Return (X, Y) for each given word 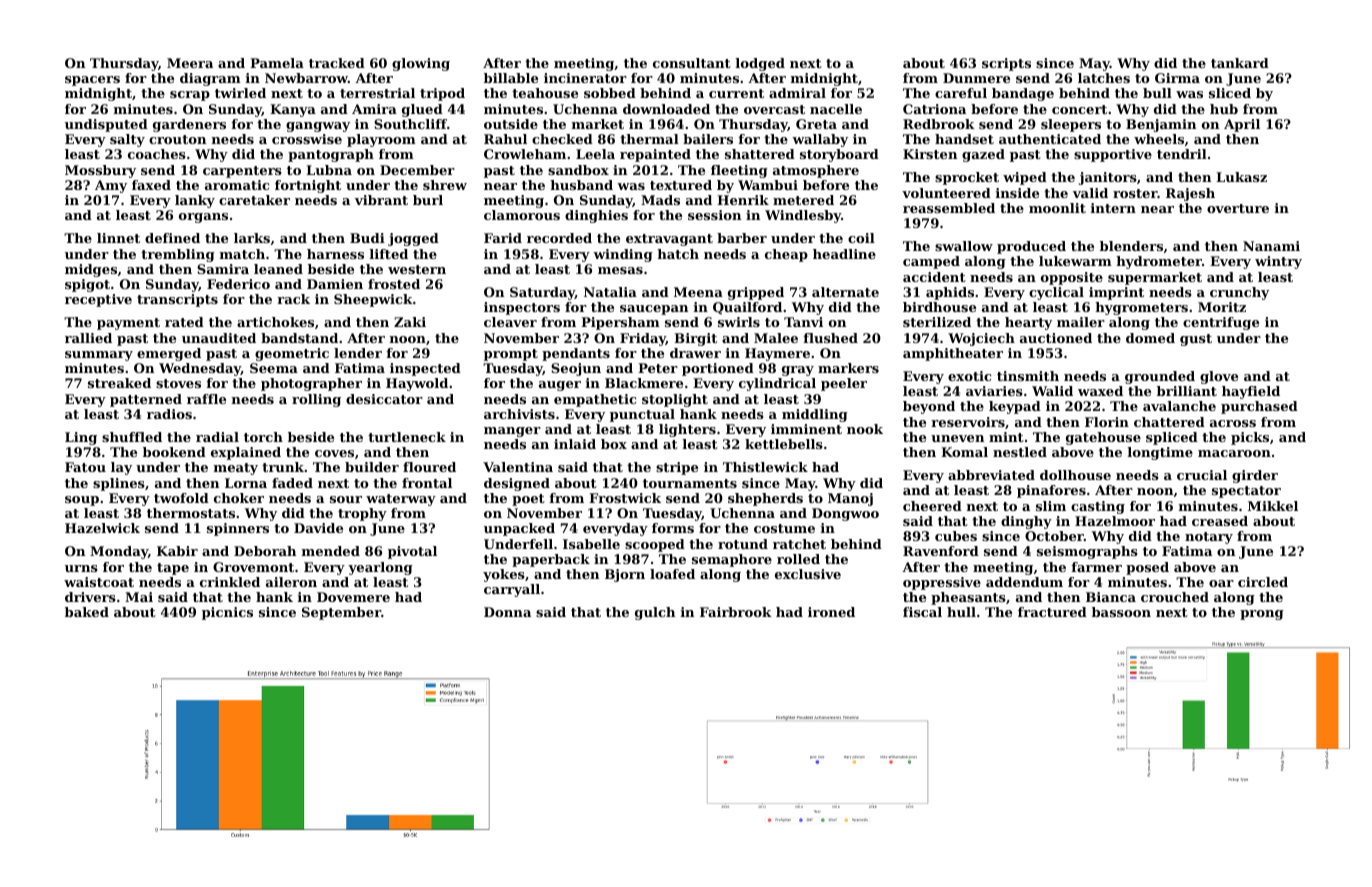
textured (681, 185)
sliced (1230, 93)
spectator (1246, 492)
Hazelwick (102, 528)
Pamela (277, 63)
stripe (677, 468)
